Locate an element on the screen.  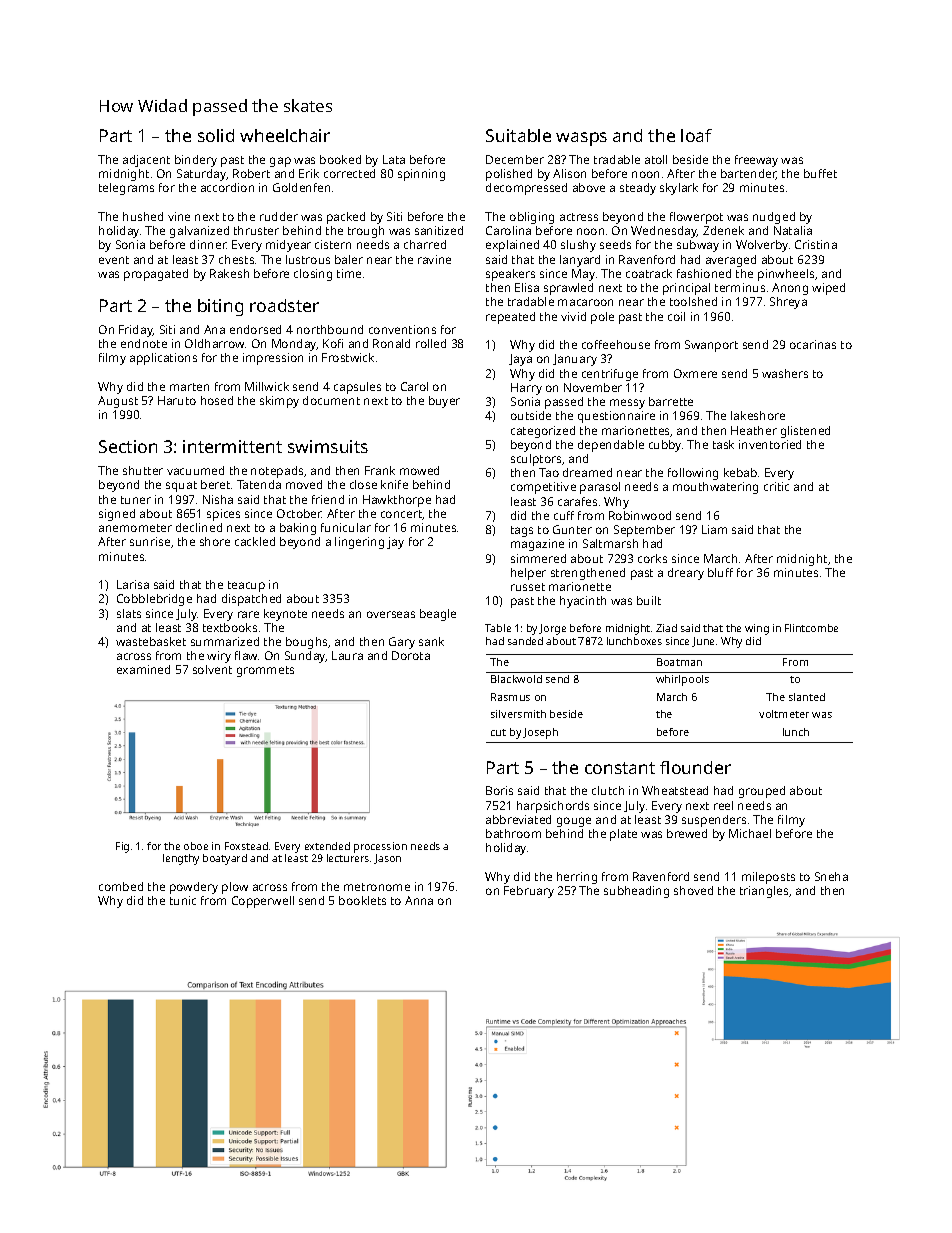
corks is located at coordinates (652, 558).
